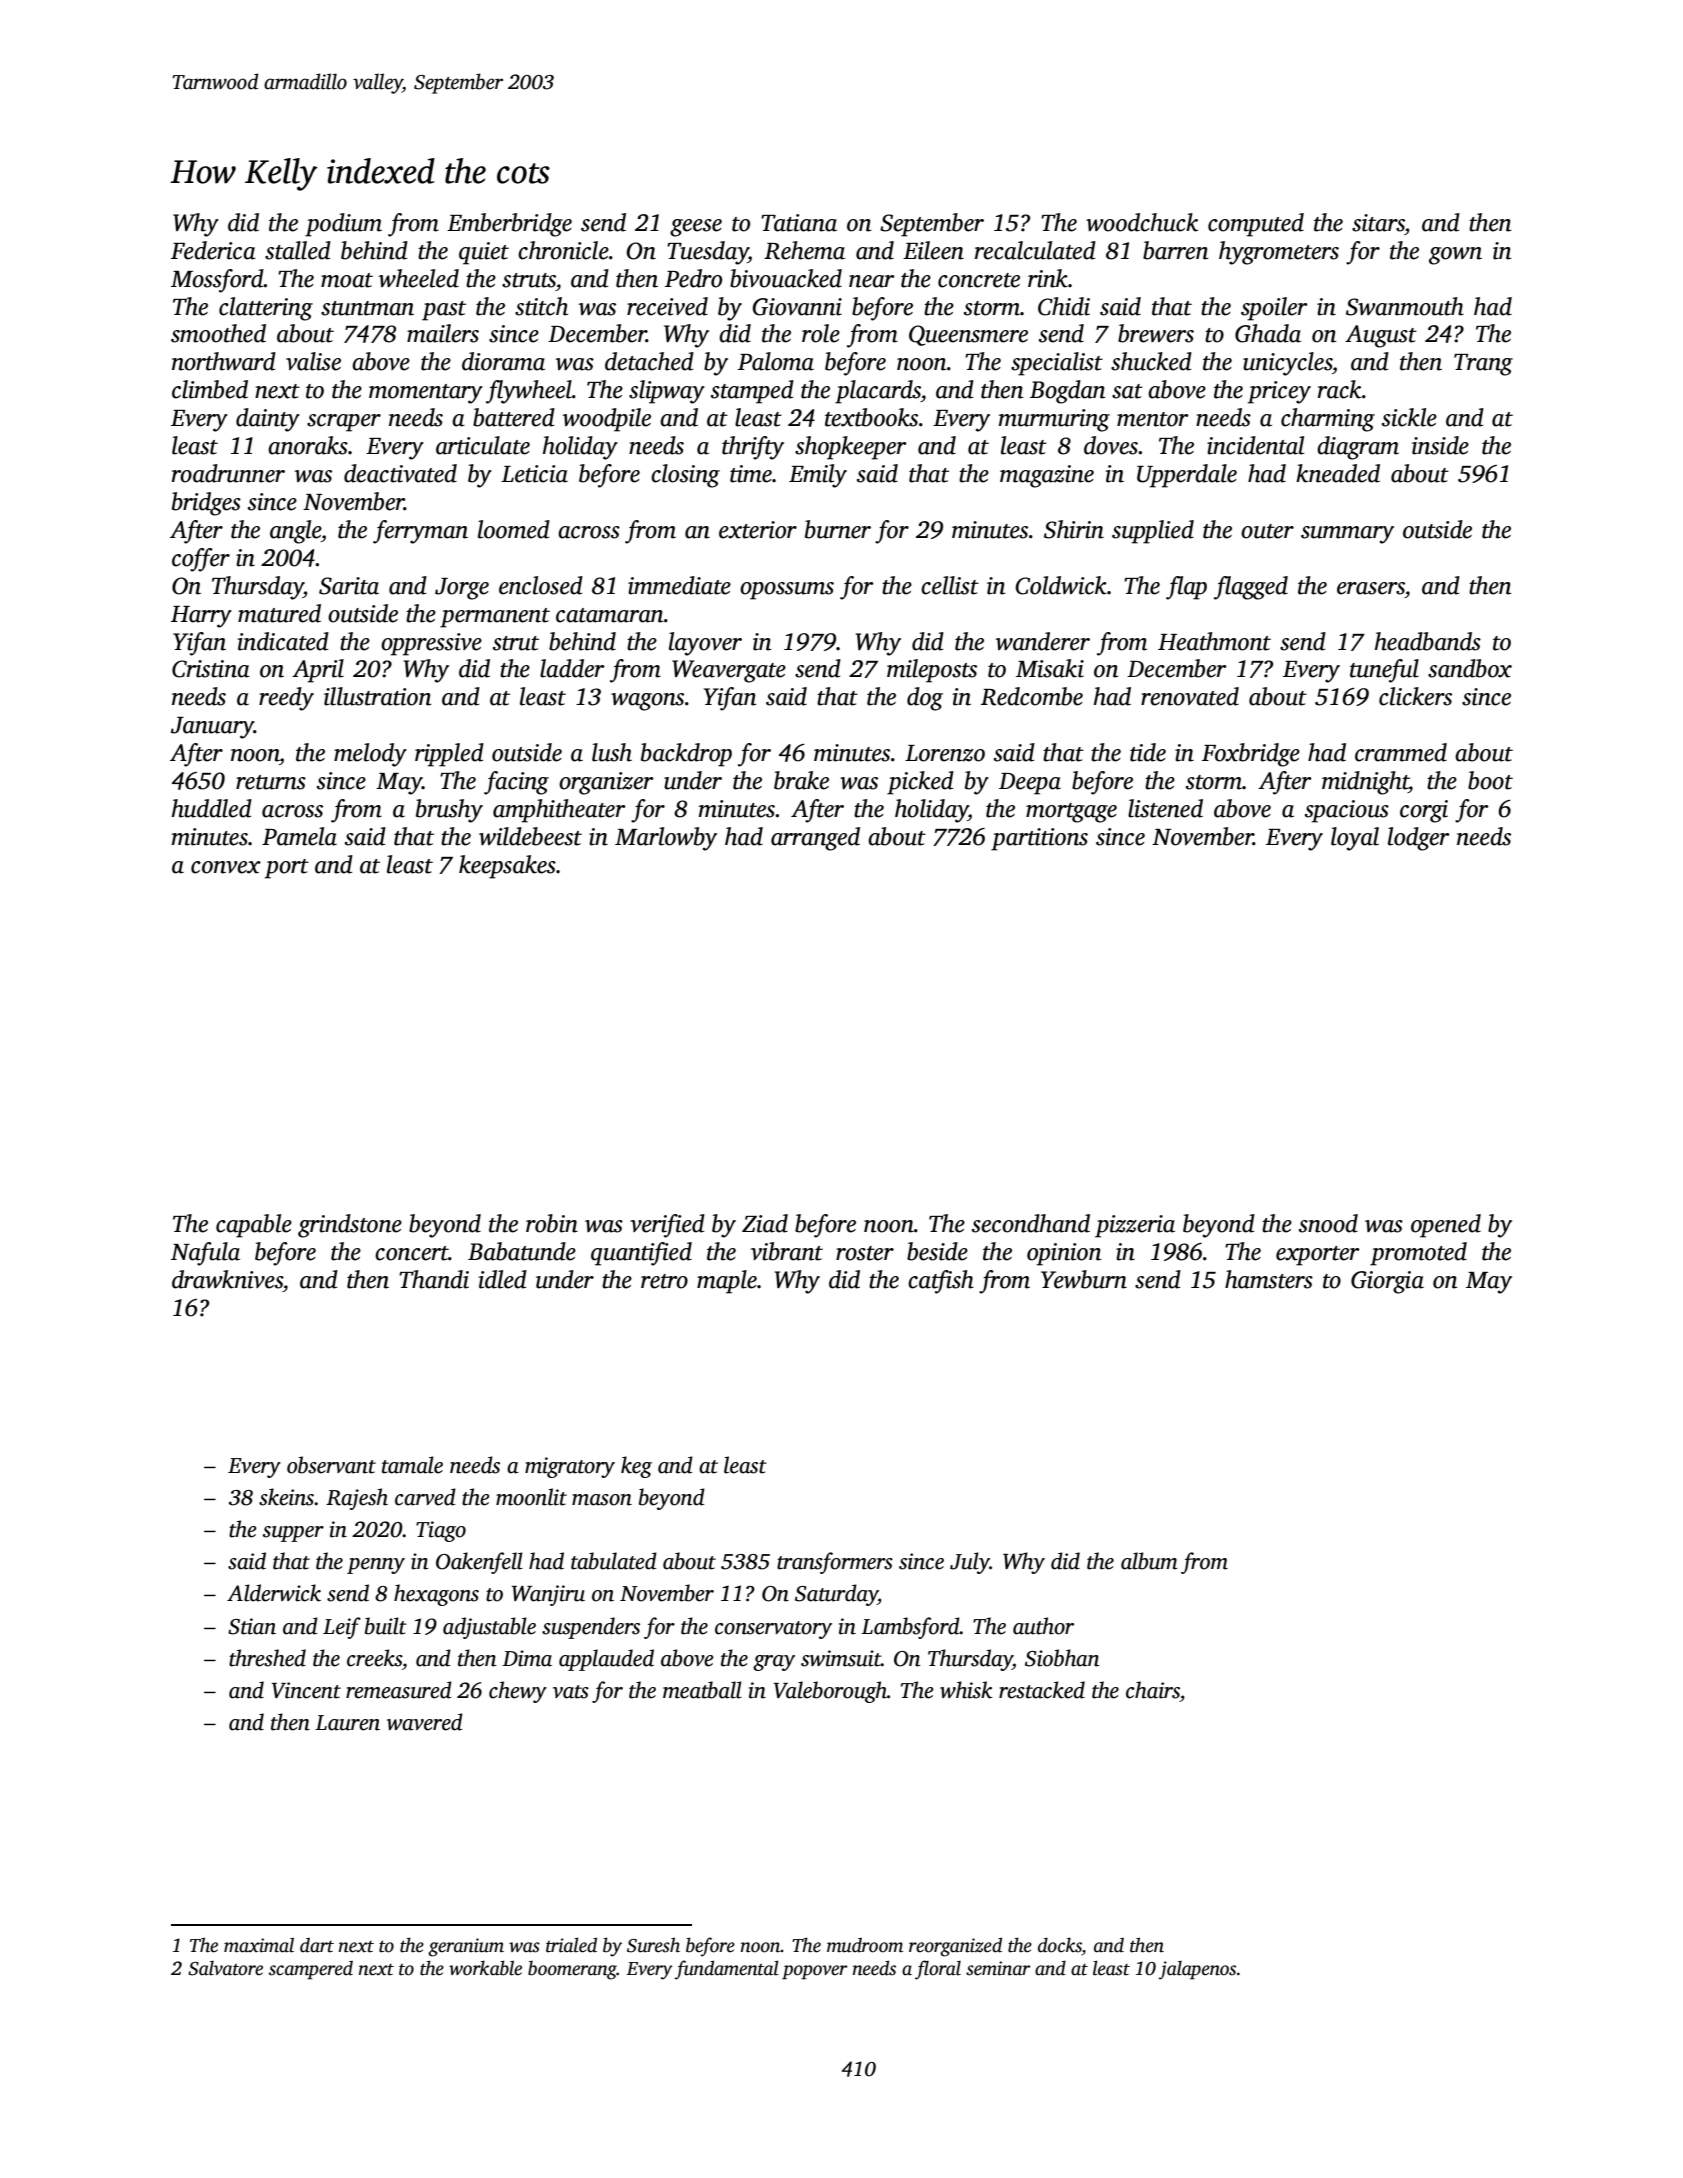  What do you see at coordinates (787, 591) in the screenshot?
I see `opossums` at bounding box center [787, 591].
